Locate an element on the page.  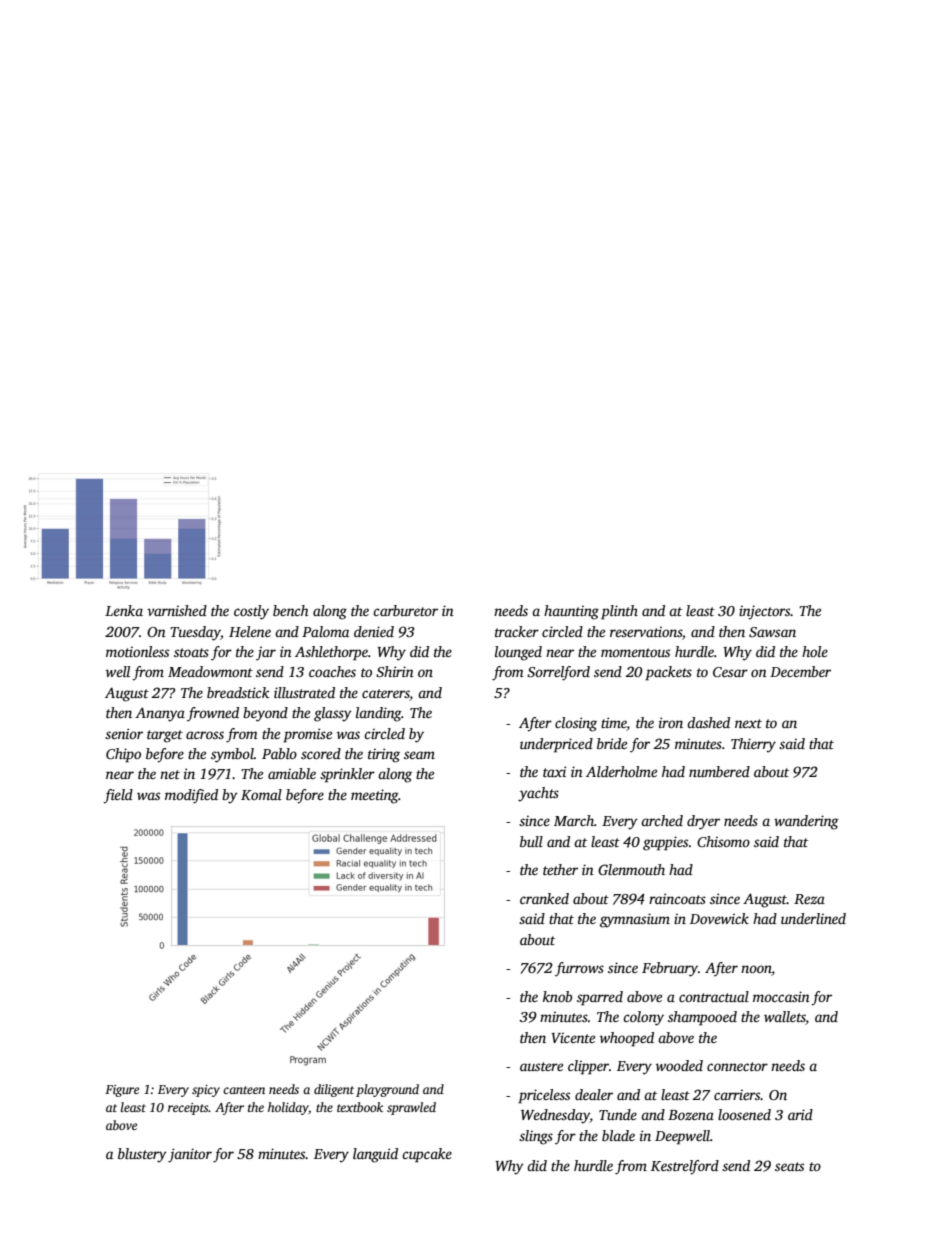
field is located at coordinates (118, 796).
